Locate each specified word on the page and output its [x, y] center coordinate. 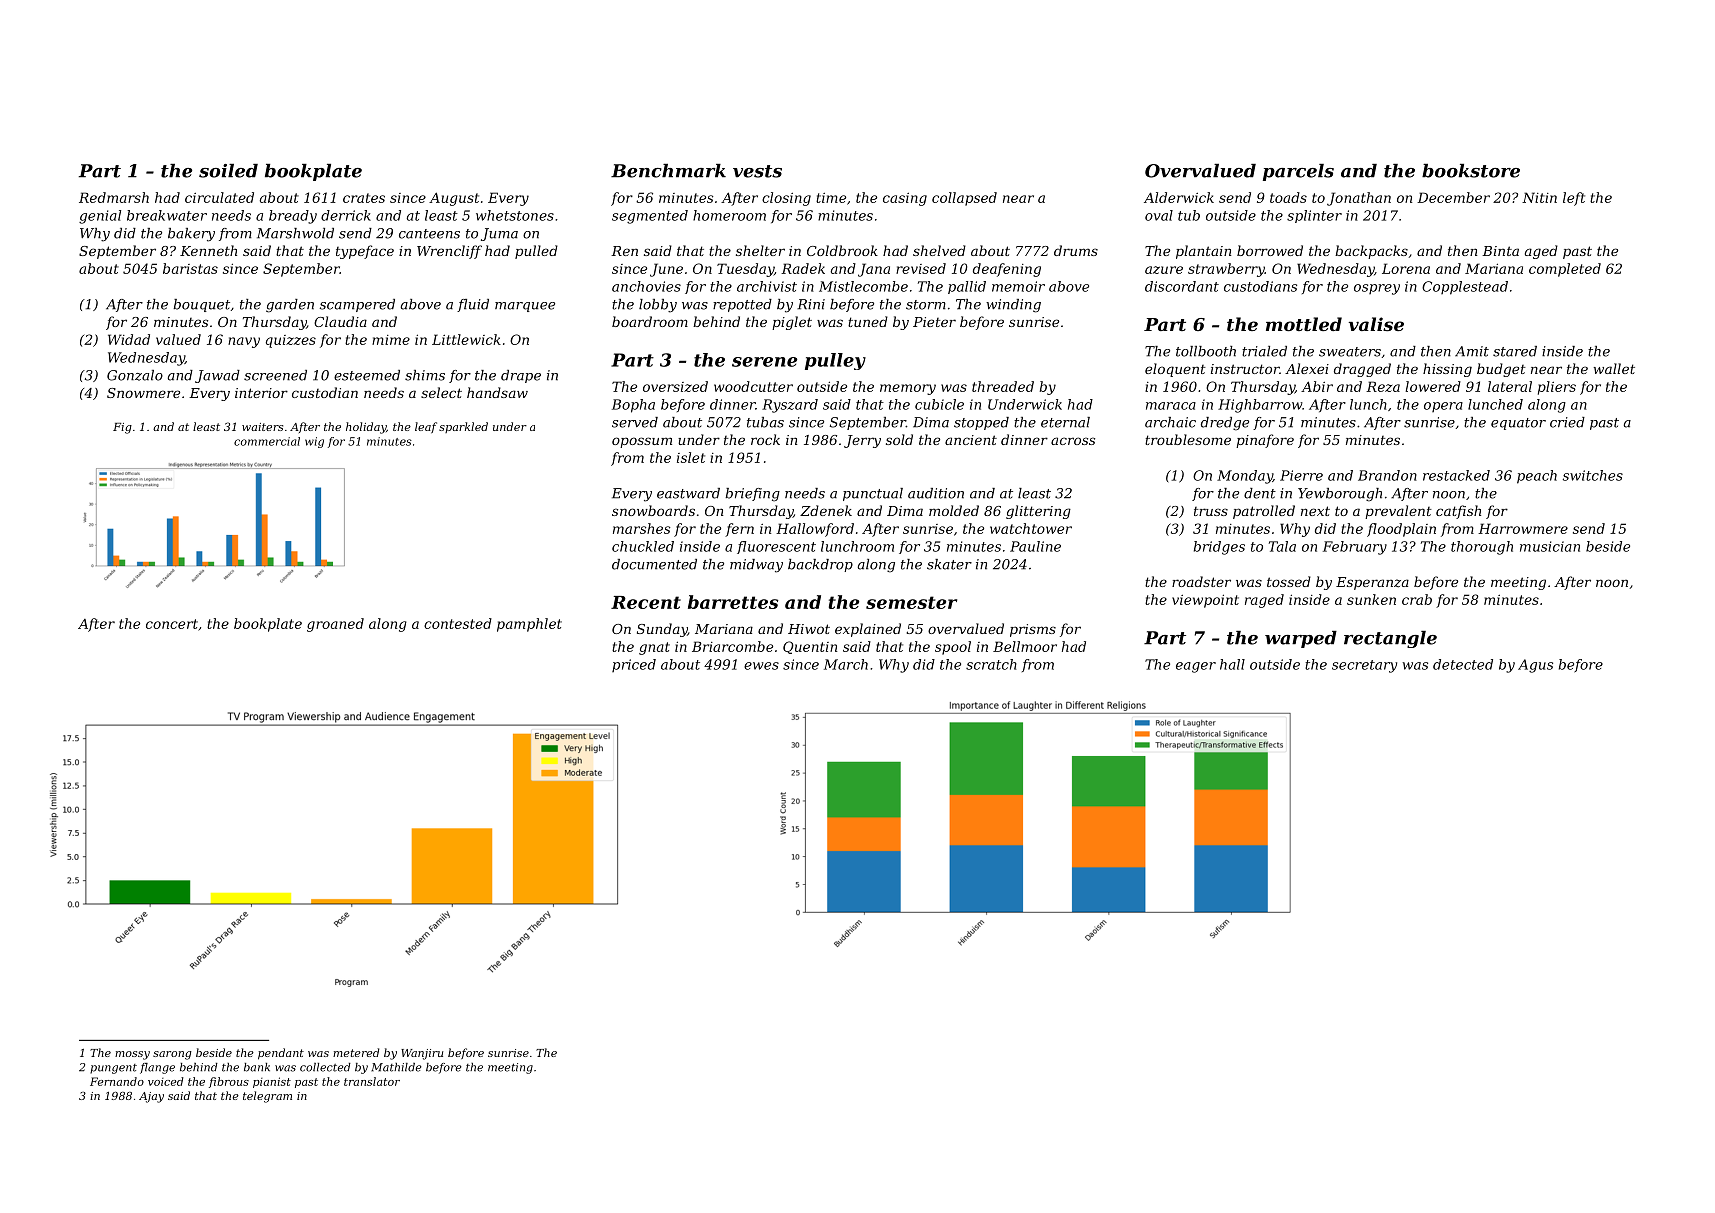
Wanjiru [422, 1054]
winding [1013, 306]
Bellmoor [1025, 646]
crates [364, 198]
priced [634, 665]
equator [1518, 424]
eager [1196, 667]
